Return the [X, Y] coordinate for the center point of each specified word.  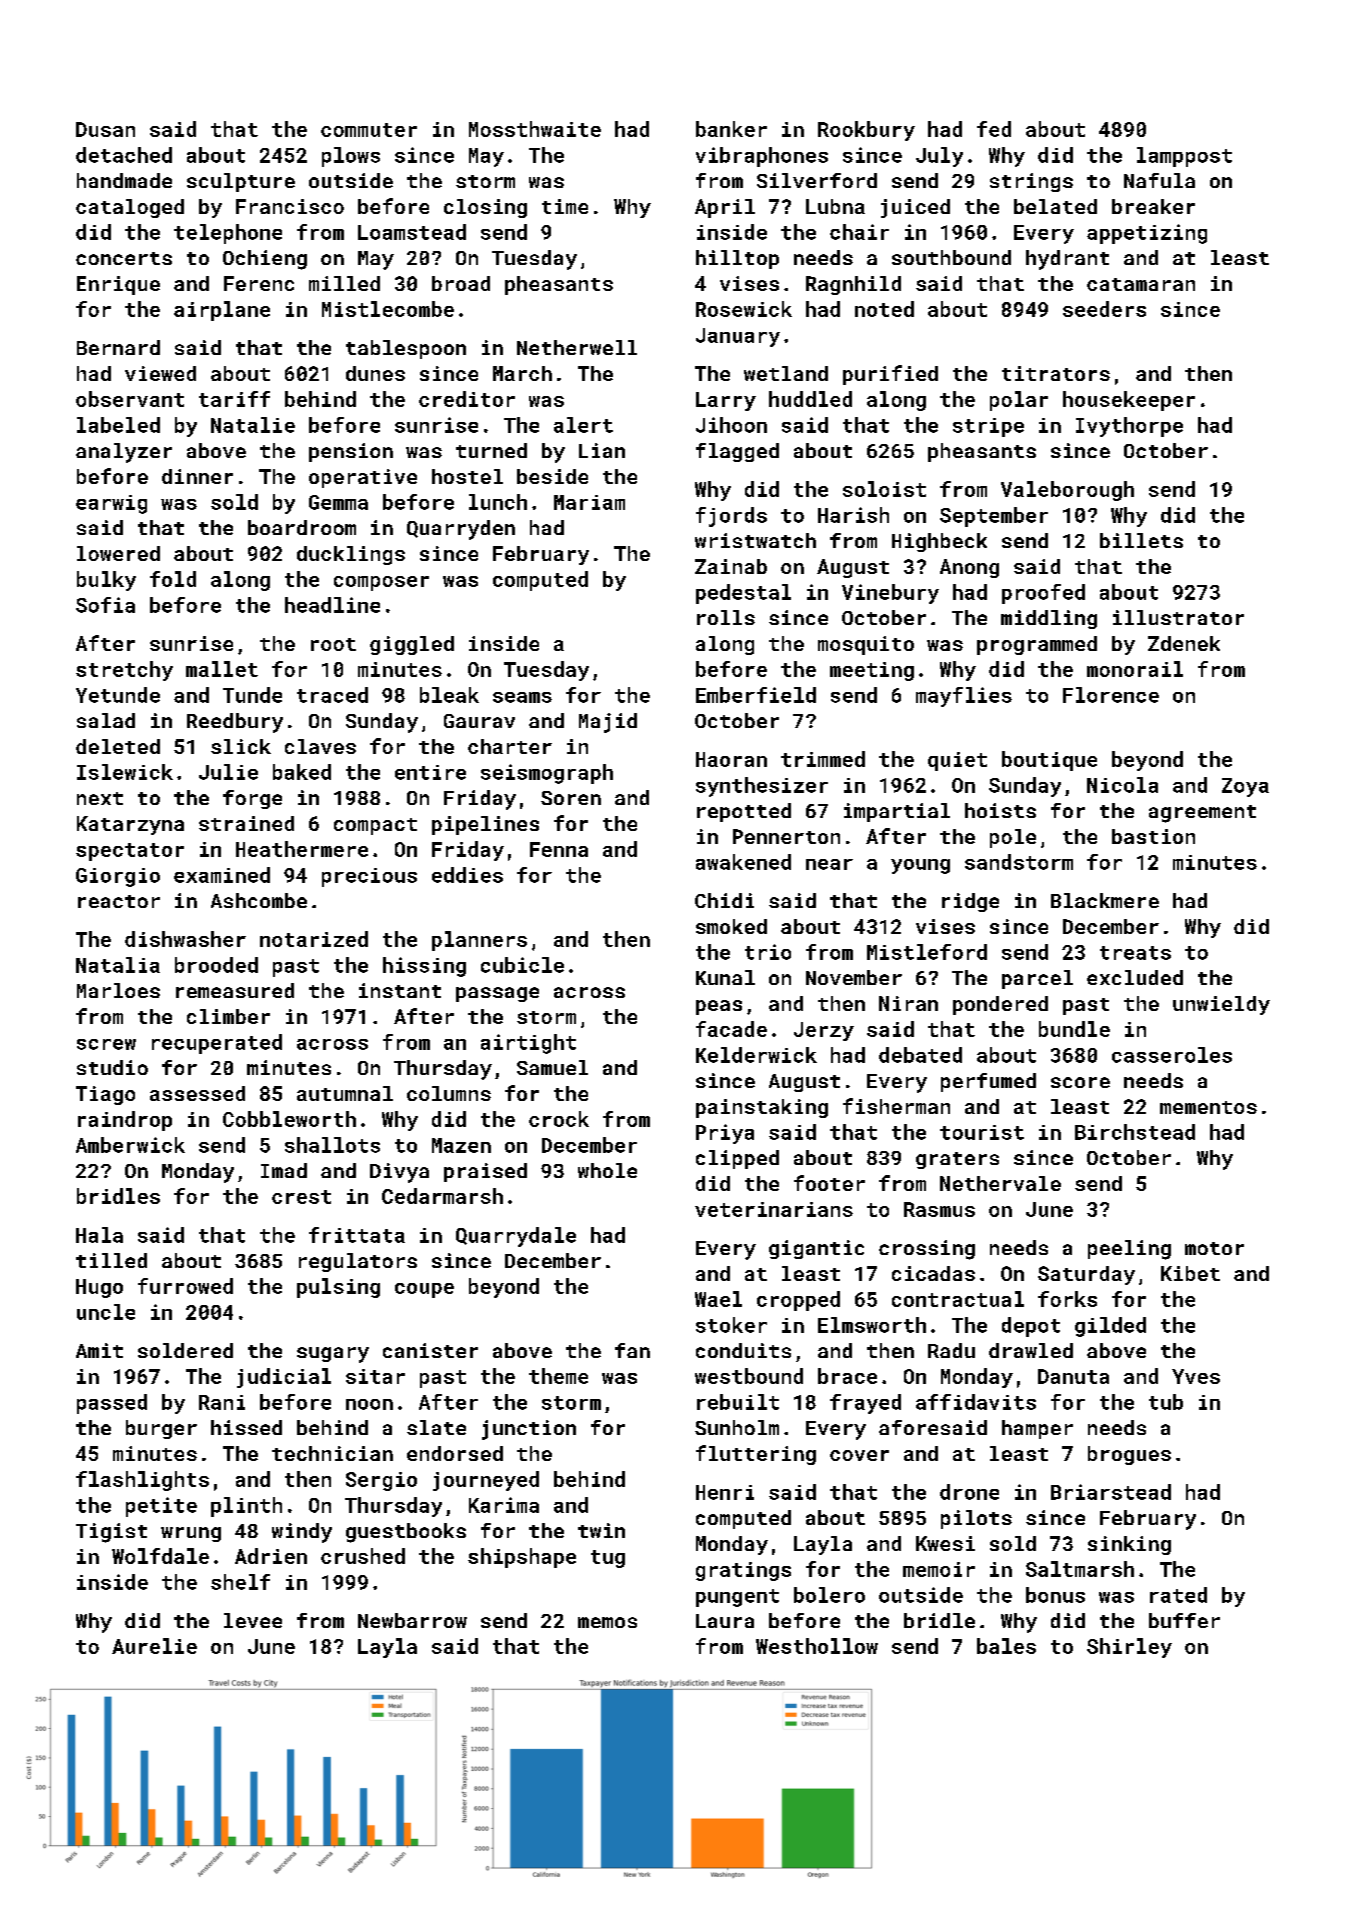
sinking [1129, 1545]
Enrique [118, 285]
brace [847, 1376]
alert [583, 425]
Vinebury [890, 594]
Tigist [111, 1533]
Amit [99, 1350]
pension [351, 452]
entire [430, 772]
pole [1013, 838]
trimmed [823, 759]
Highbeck [939, 542]
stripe [988, 427]
